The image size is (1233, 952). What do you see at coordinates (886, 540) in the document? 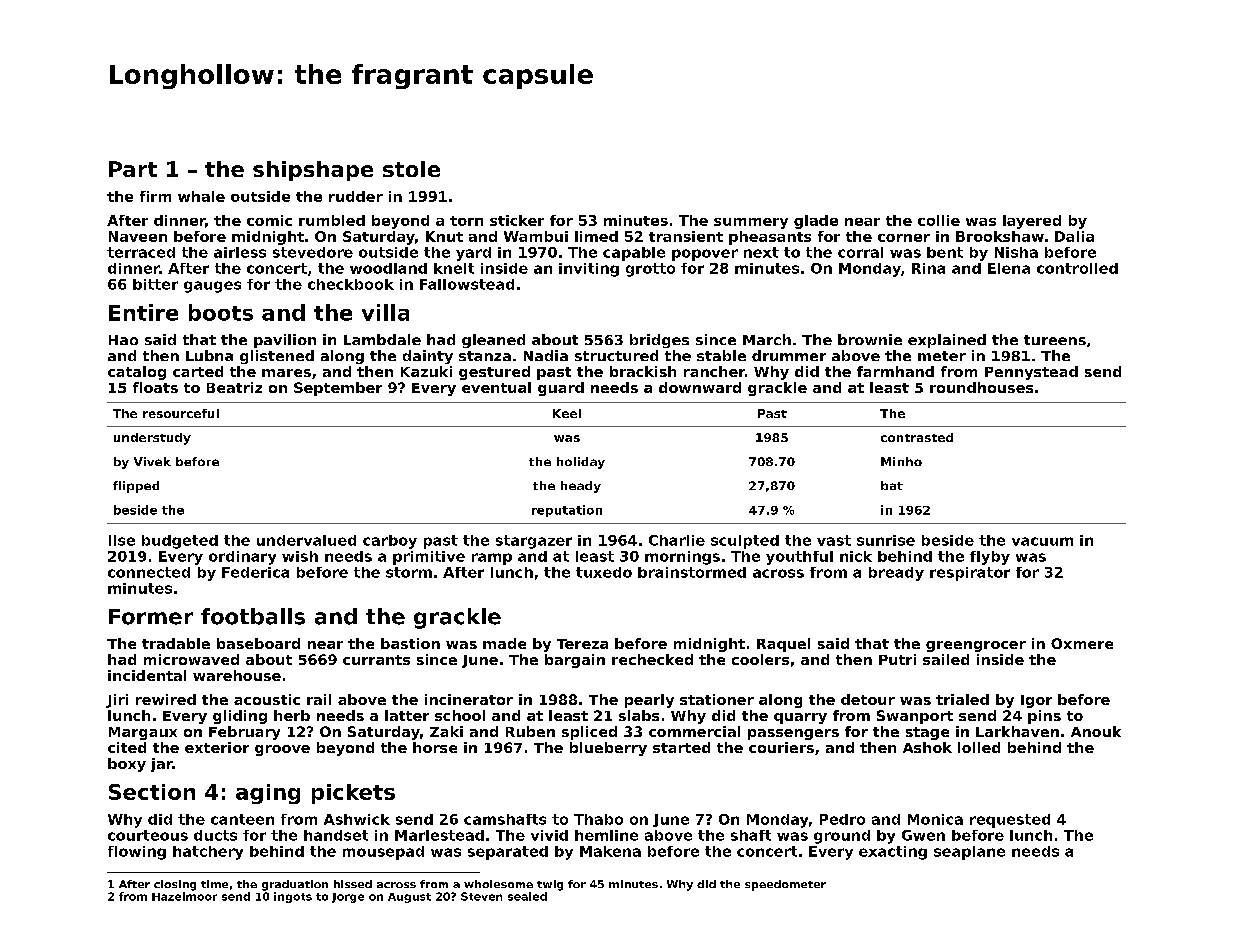
I see `sunrise` at bounding box center [886, 540].
